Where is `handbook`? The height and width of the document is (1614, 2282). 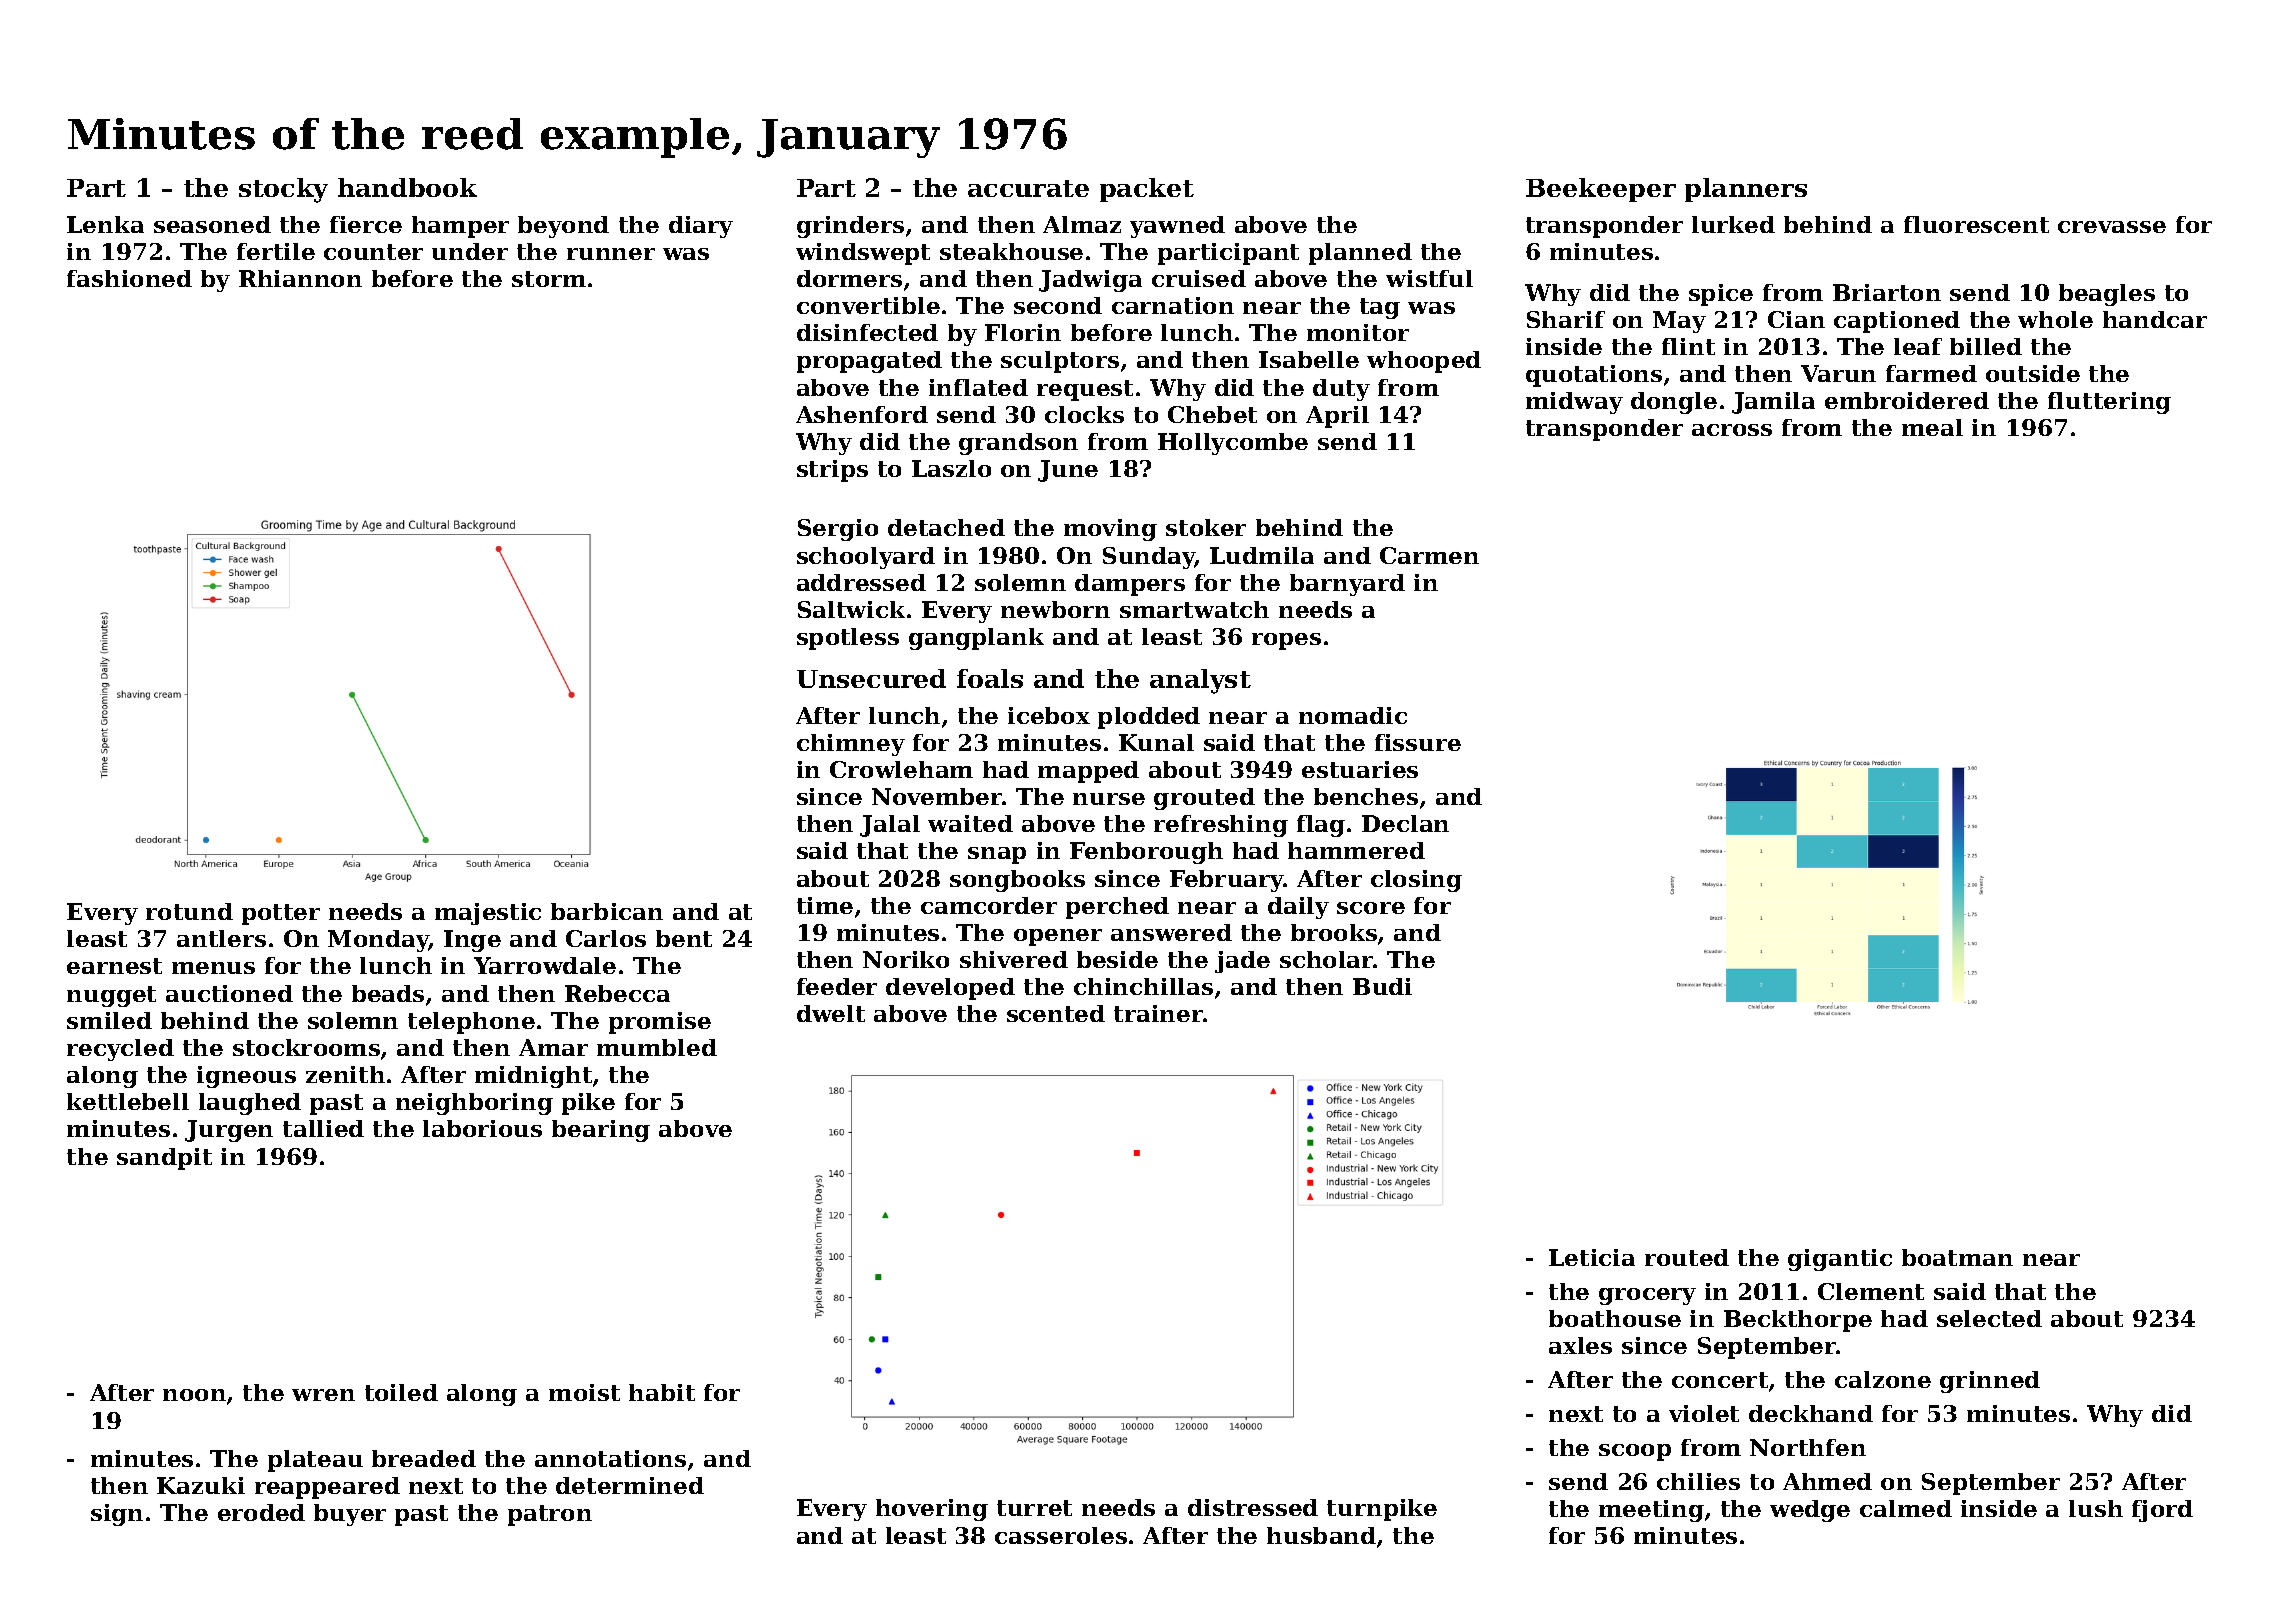
handbook is located at coordinates (407, 187).
